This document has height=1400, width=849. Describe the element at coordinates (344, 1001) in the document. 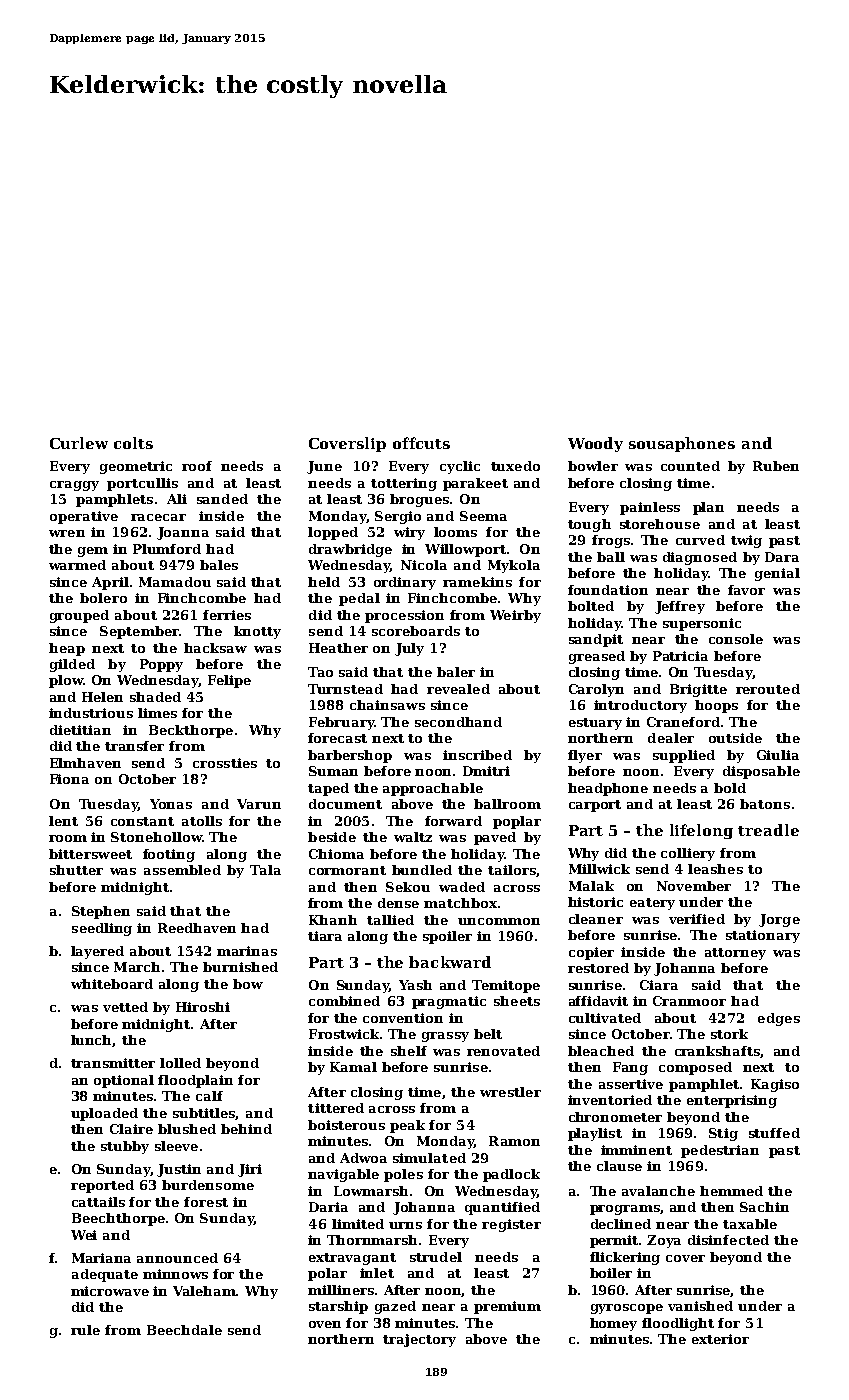

I see `combined` at that location.
